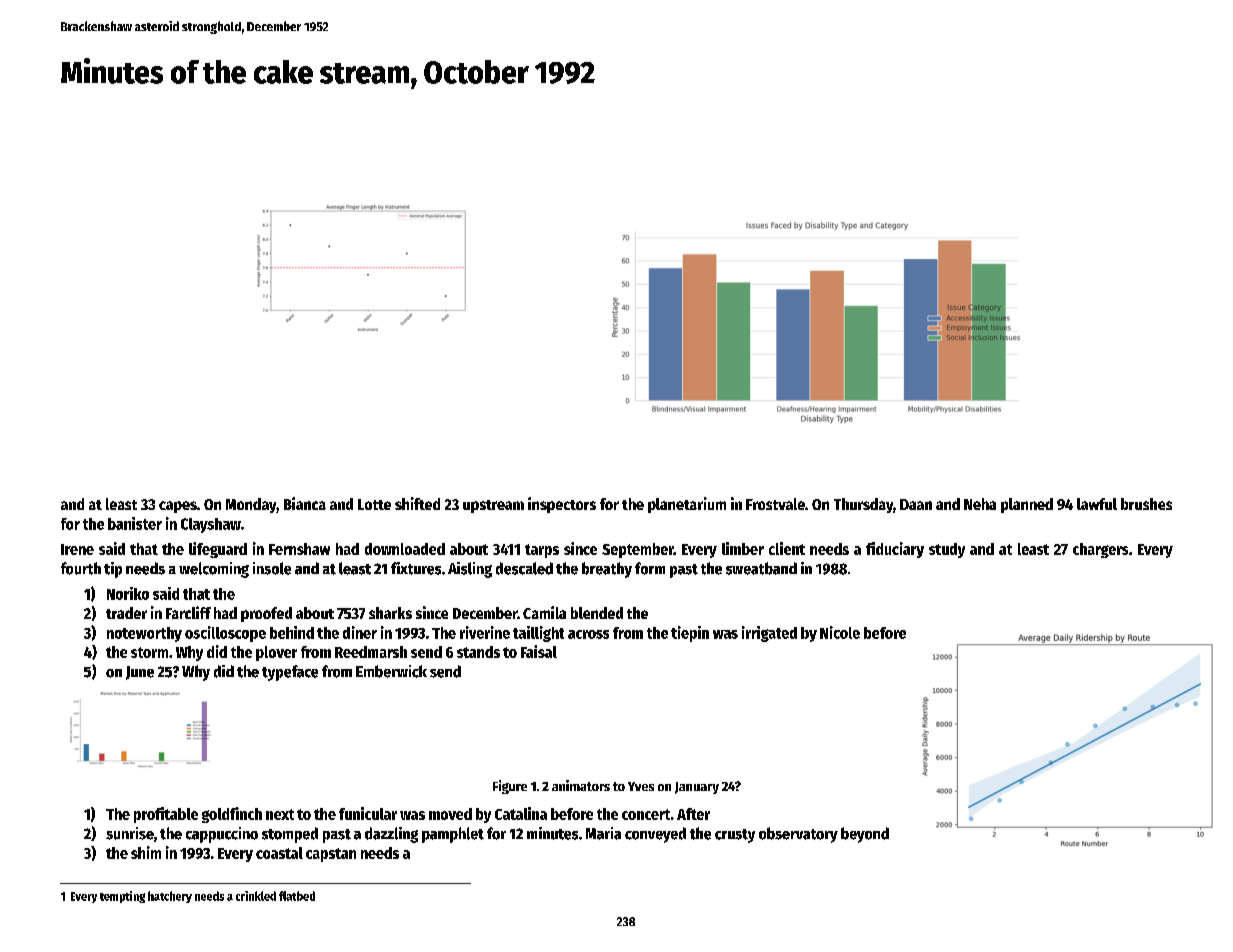  I want to click on tempting, so click(122, 897).
